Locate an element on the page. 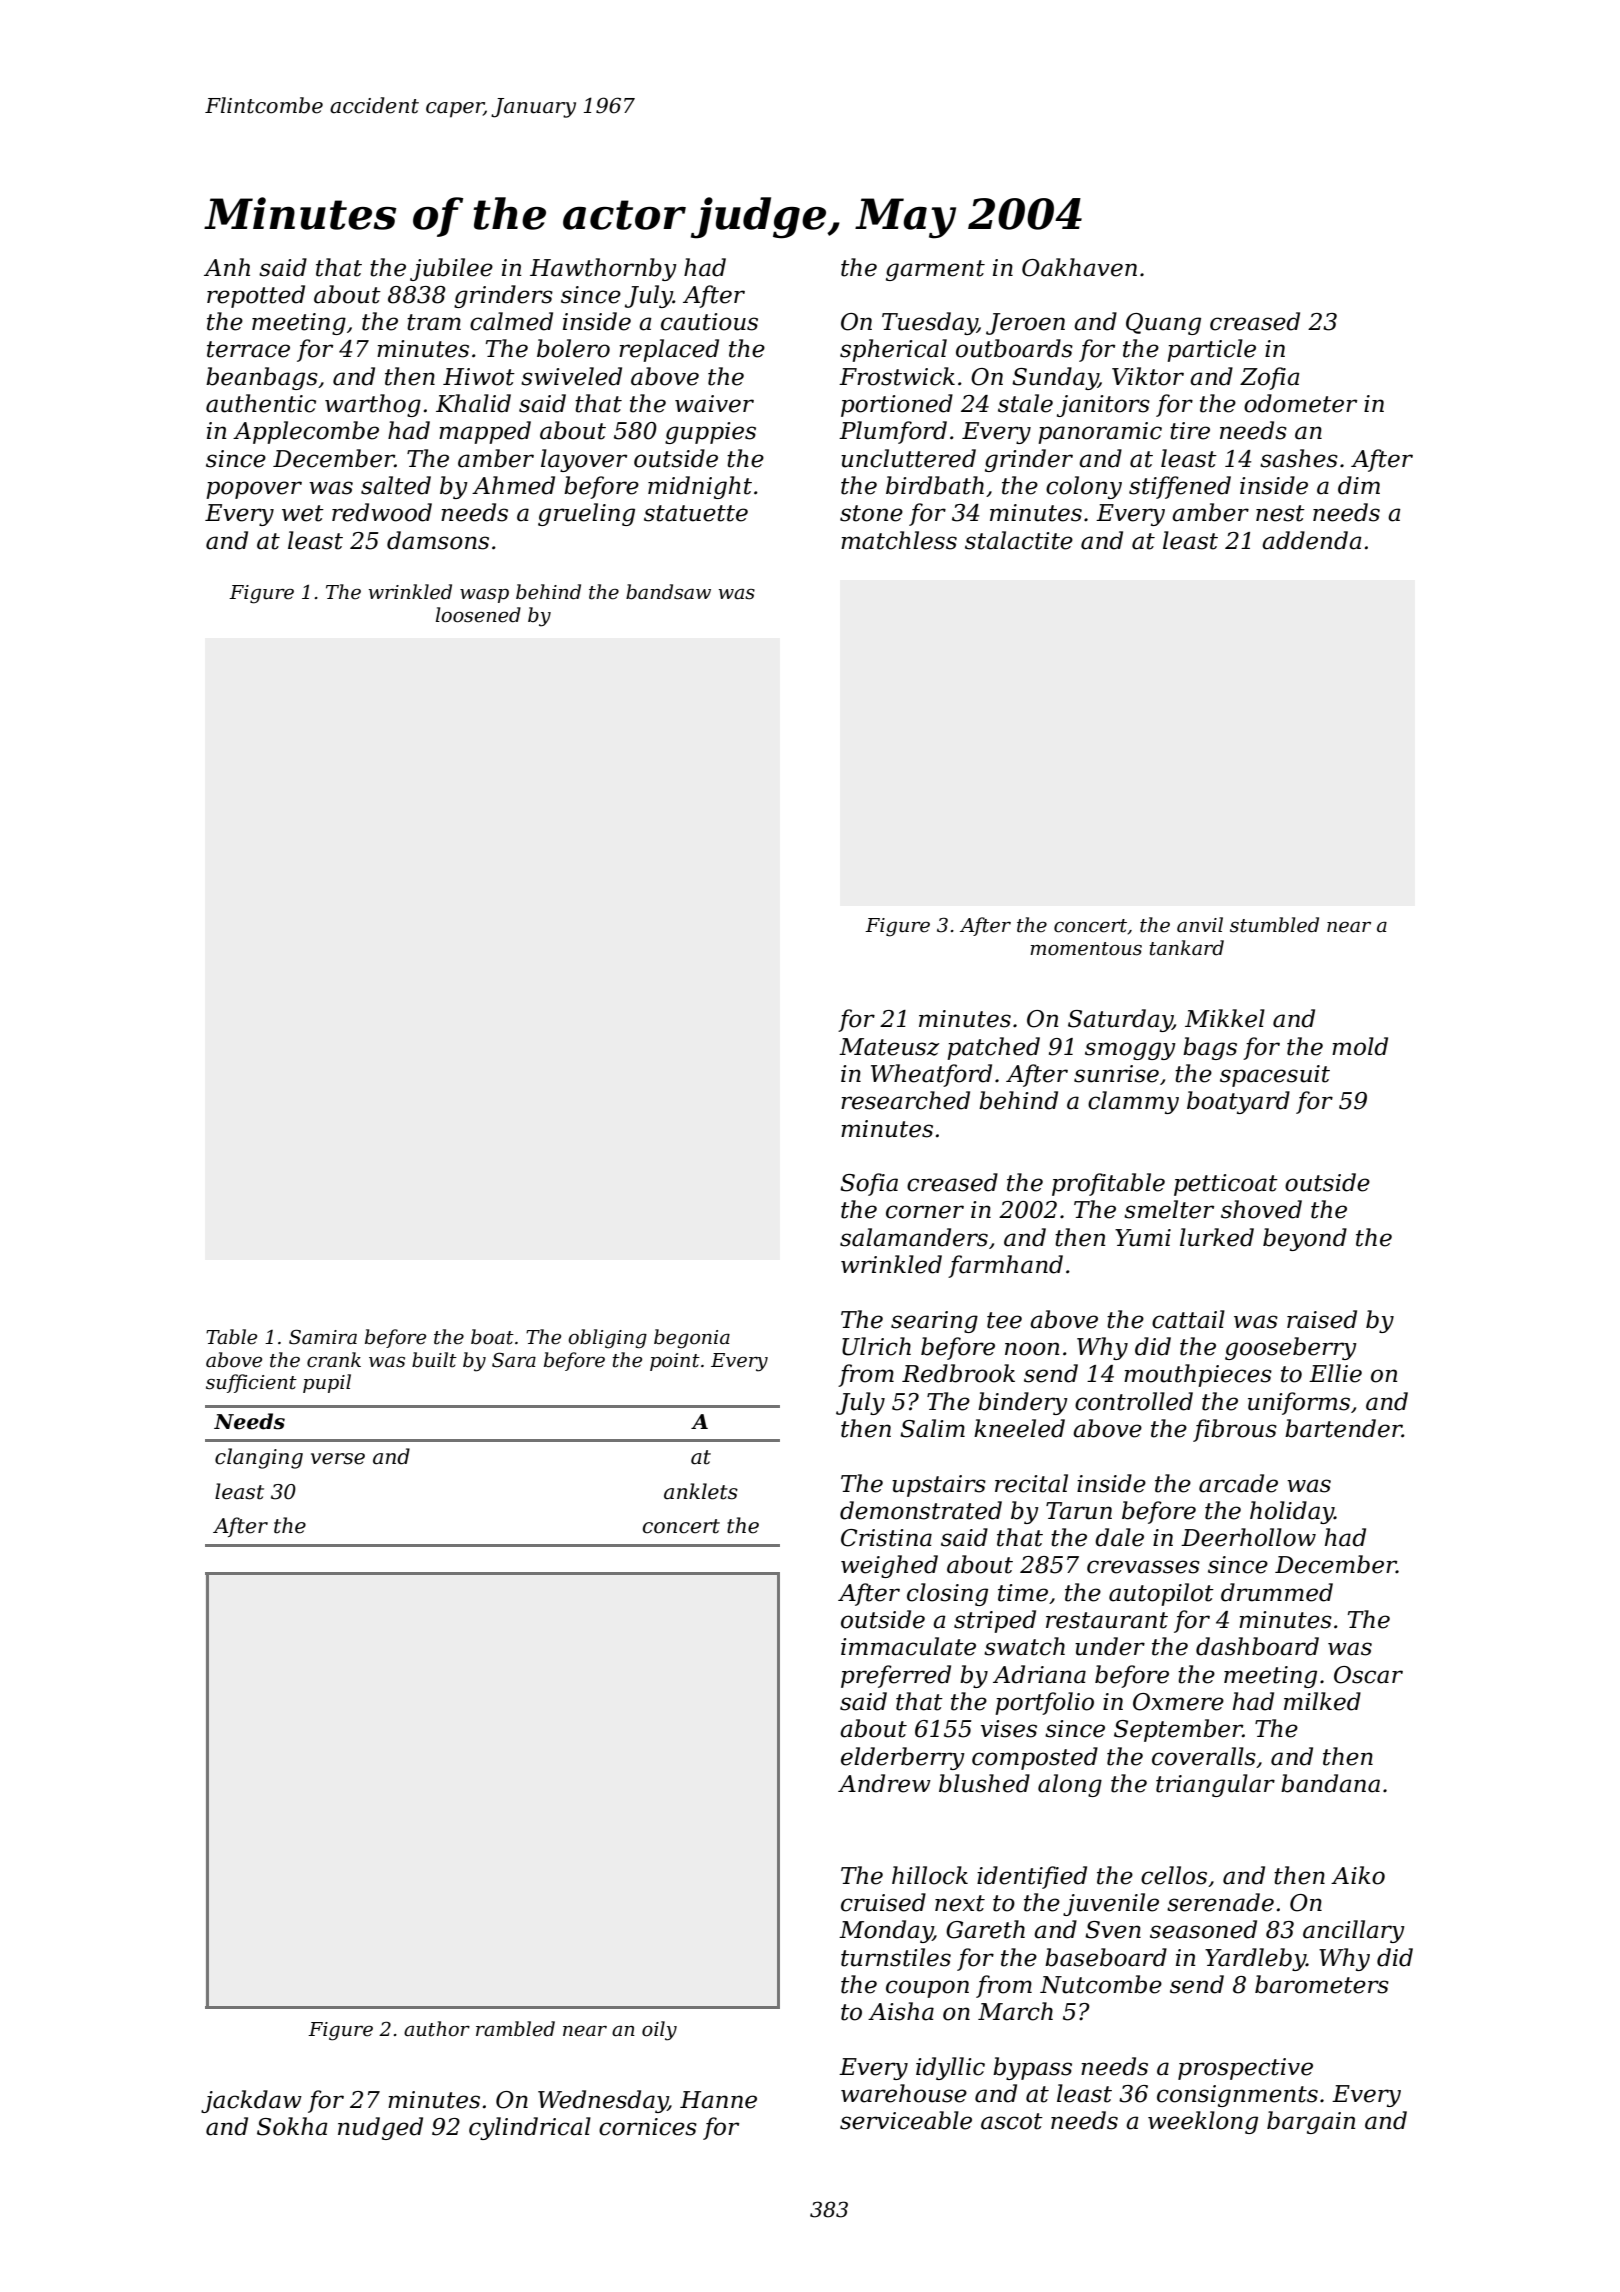 The height and width of the document is (2292, 1620). jubilee is located at coordinates (451, 269).
